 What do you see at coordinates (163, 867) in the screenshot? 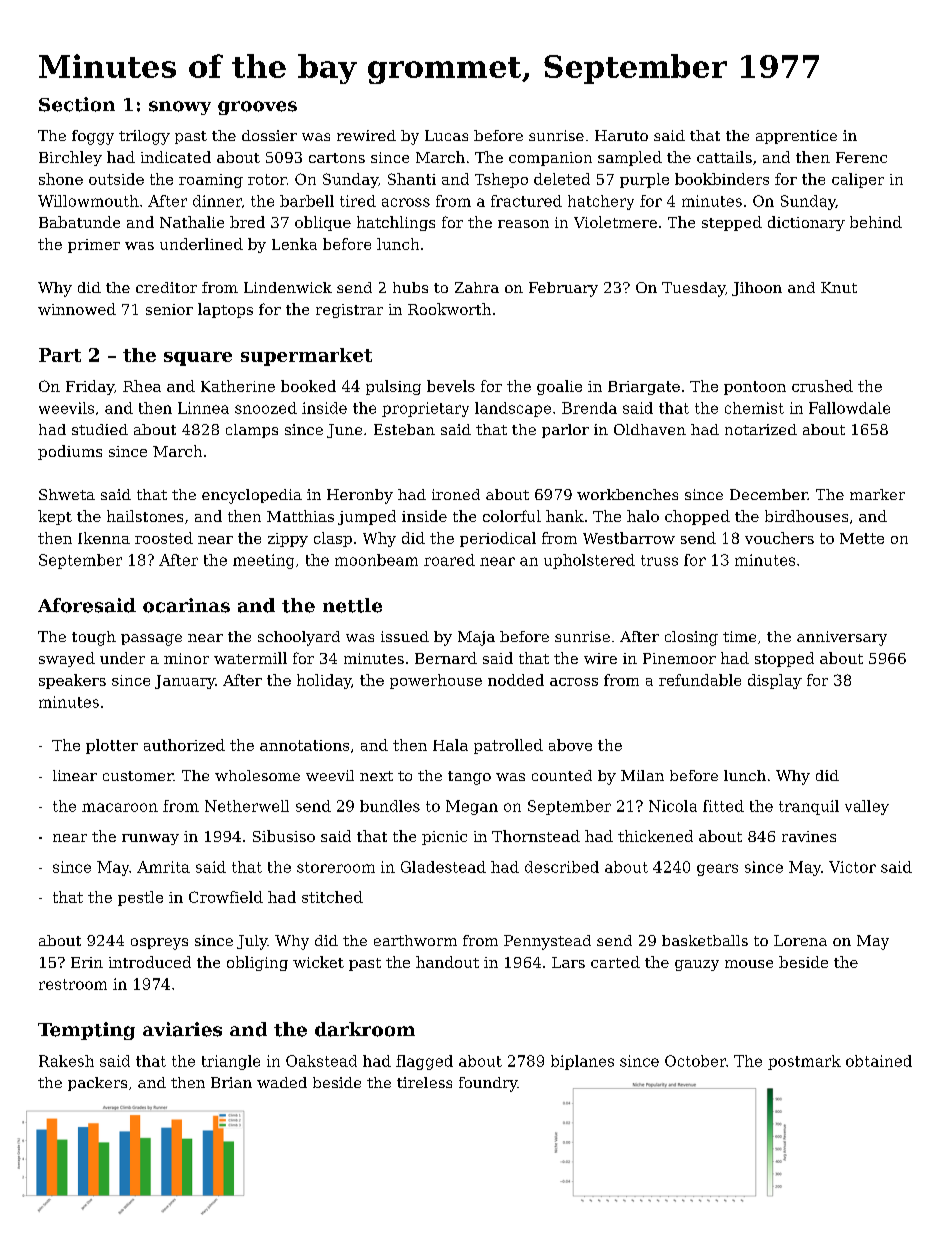
I see `Amrita` at bounding box center [163, 867].
